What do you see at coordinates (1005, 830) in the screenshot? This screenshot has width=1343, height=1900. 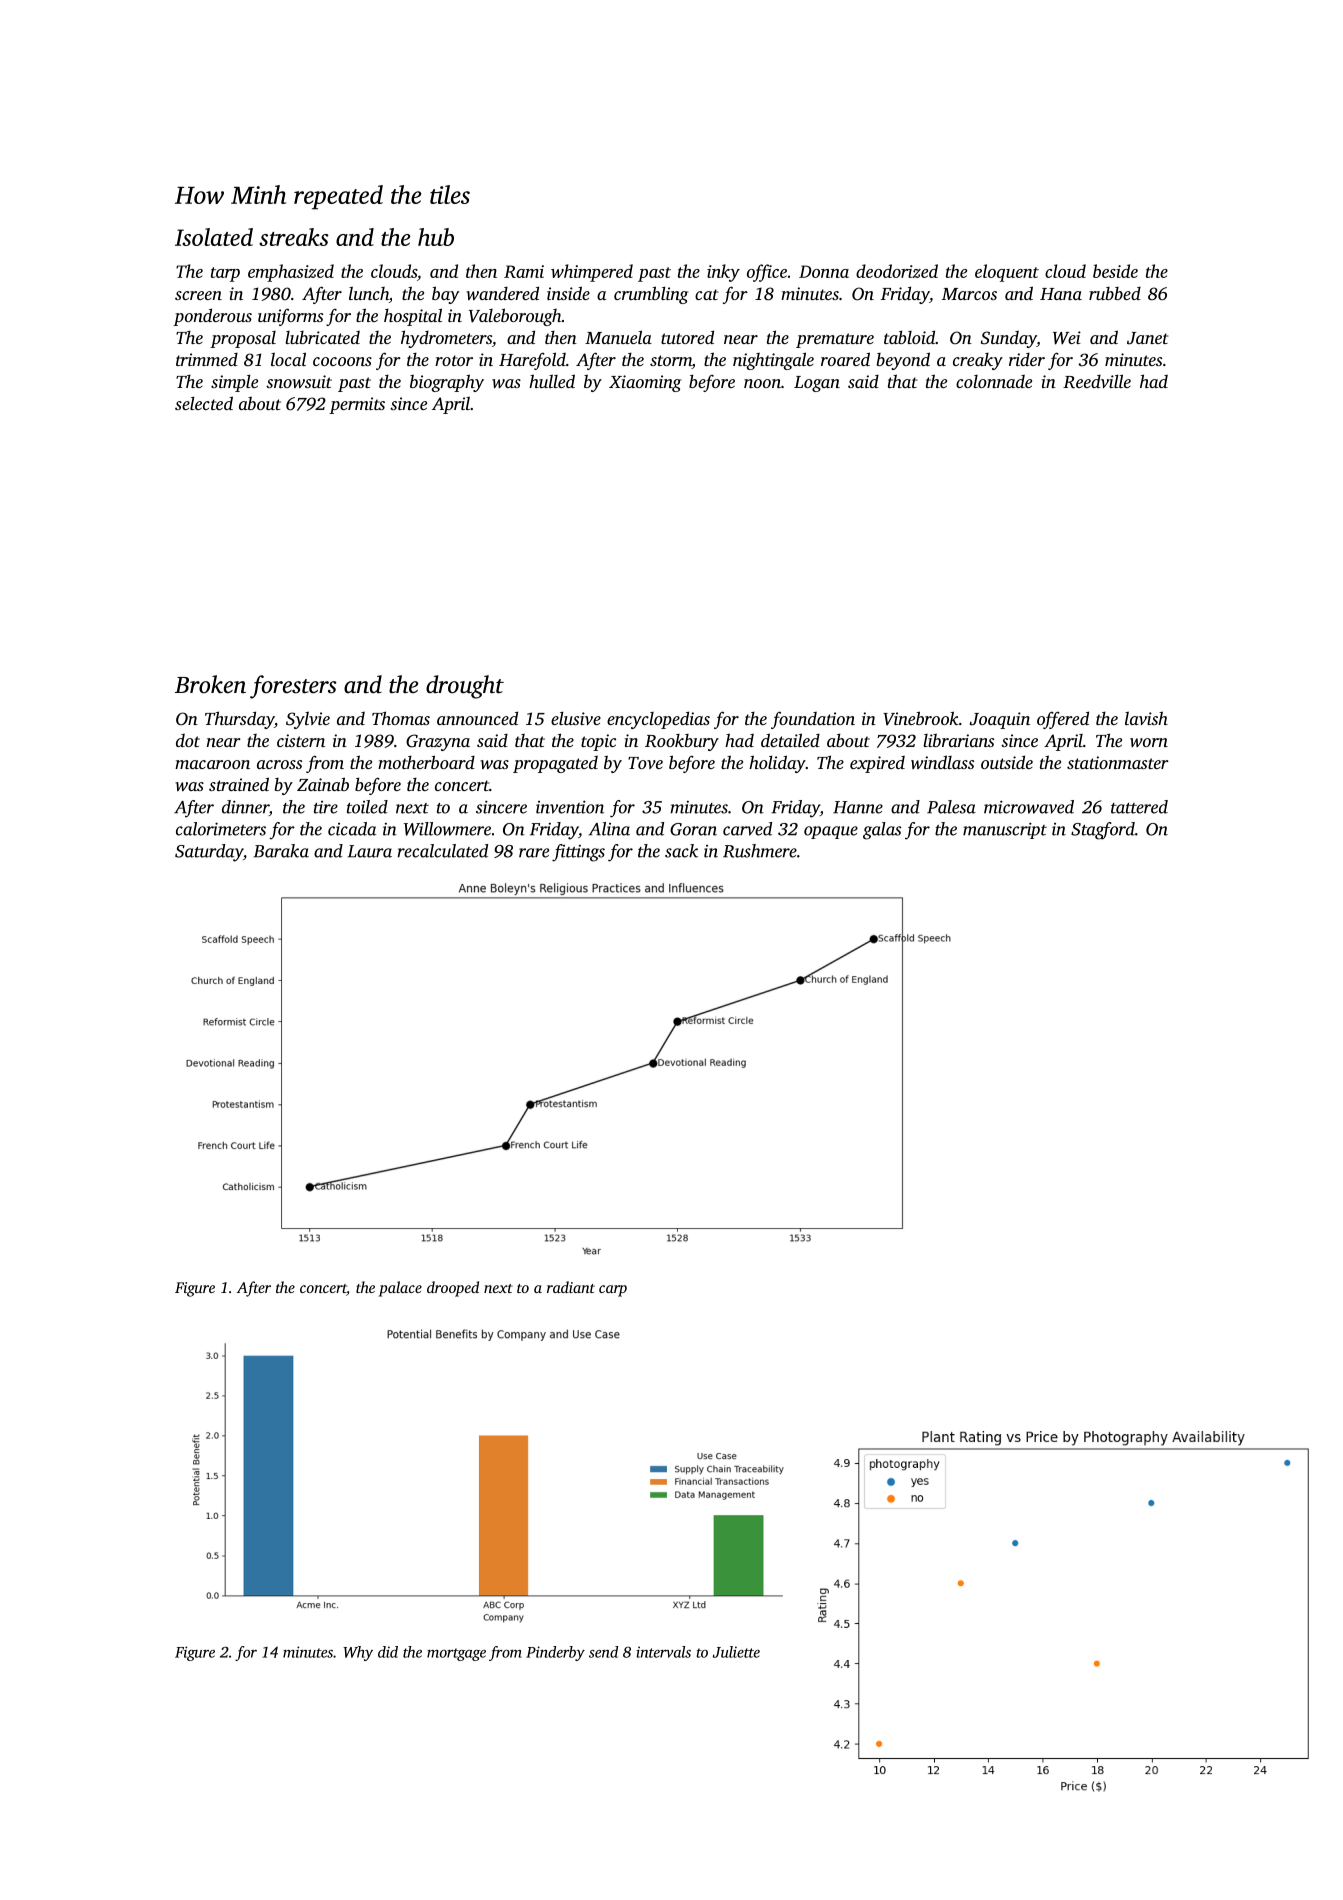 I see `manuscript` at bounding box center [1005, 830].
